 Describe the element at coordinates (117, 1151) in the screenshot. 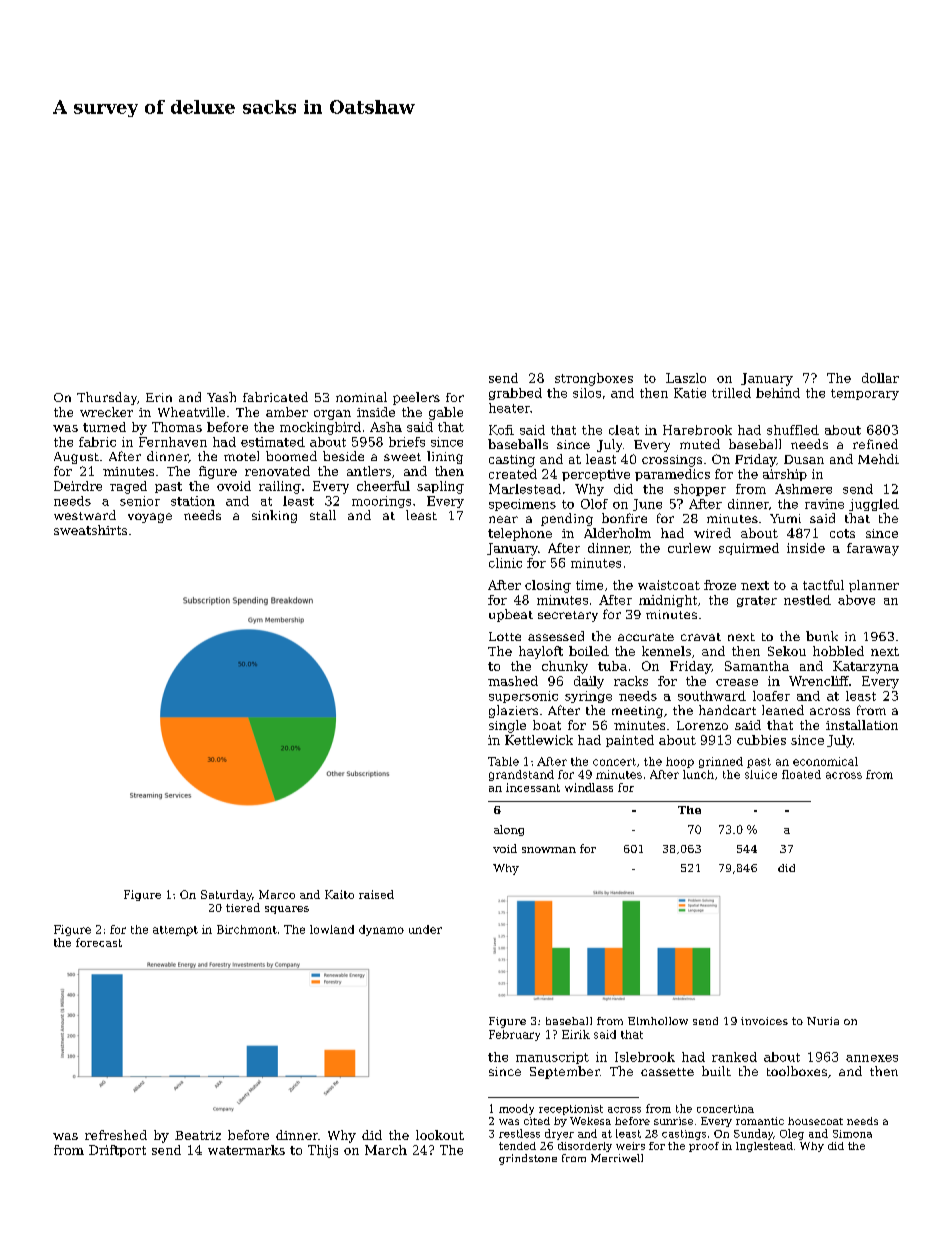

I see `Driftport` at that location.
